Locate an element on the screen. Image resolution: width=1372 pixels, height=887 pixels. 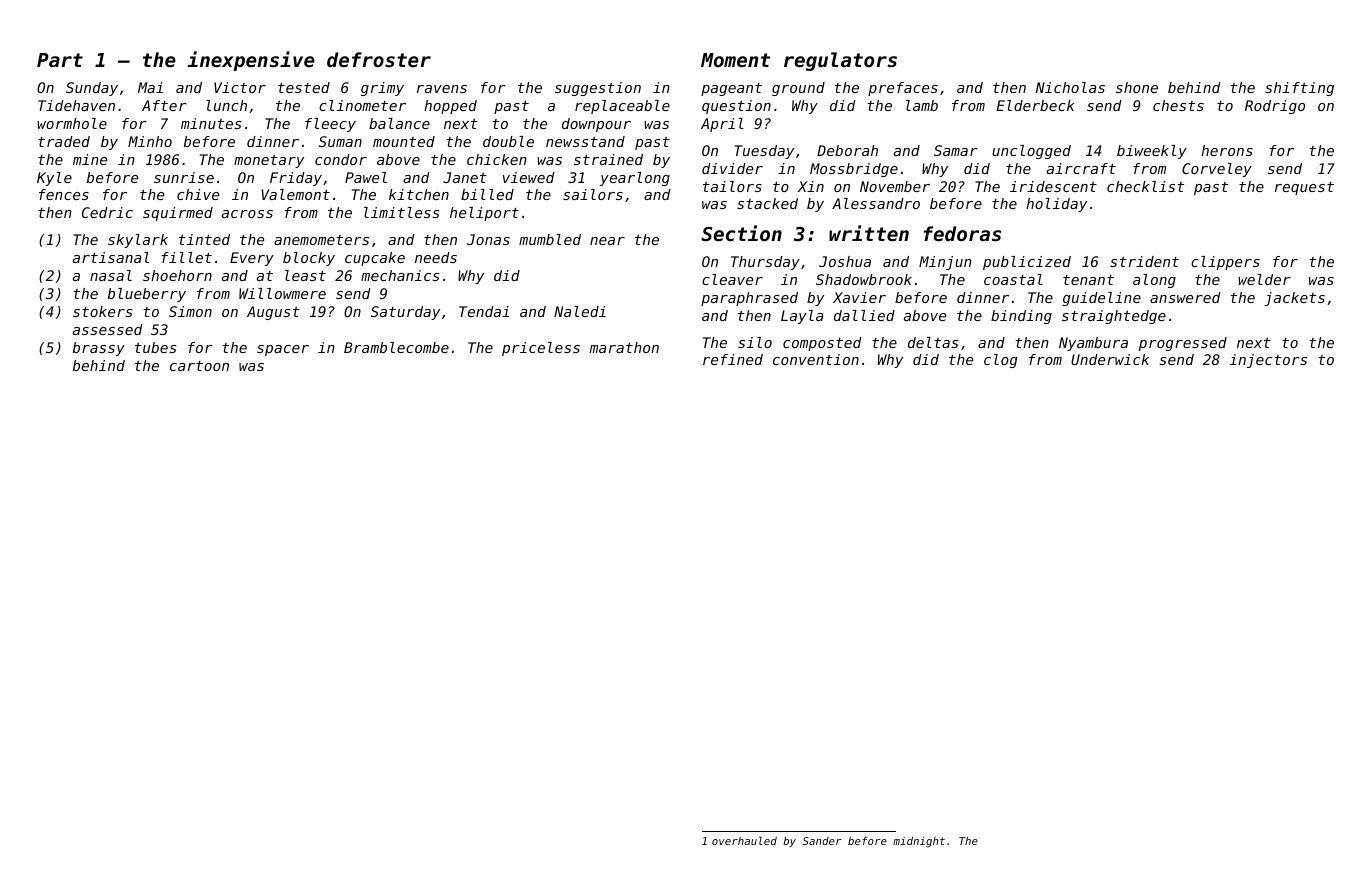
overhauled is located at coordinates (744, 840).
